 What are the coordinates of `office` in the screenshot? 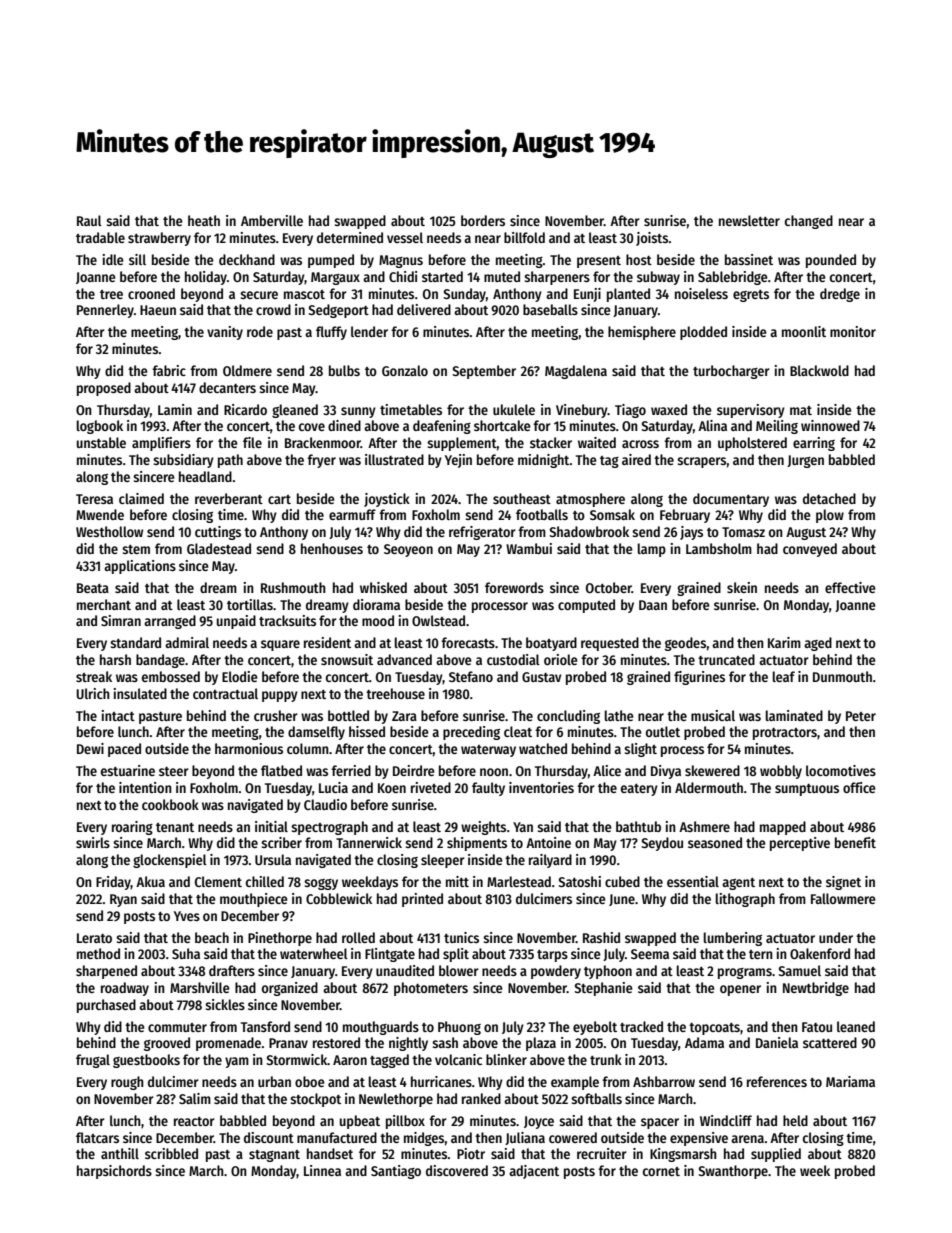 It's located at (859, 787).
